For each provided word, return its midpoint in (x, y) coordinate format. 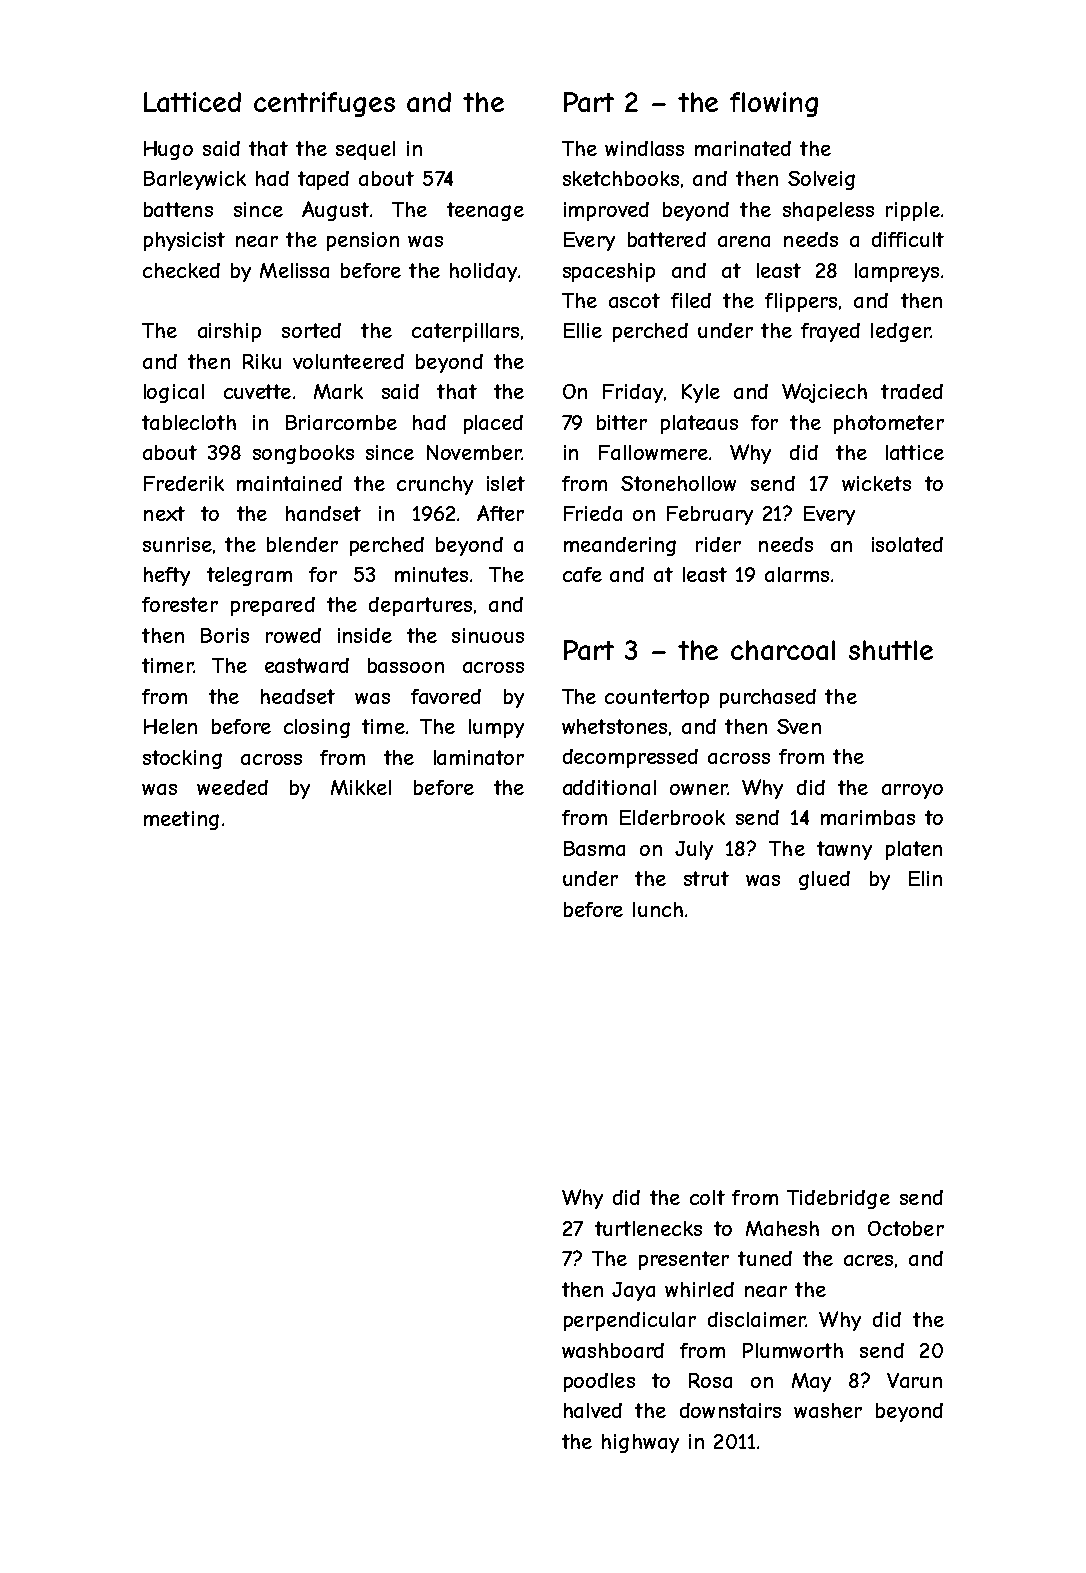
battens (178, 209)
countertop (657, 698)
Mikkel (361, 787)
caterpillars (465, 332)
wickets (876, 483)
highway (640, 1443)
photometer (889, 424)
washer (828, 1410)
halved (593, 1410)
